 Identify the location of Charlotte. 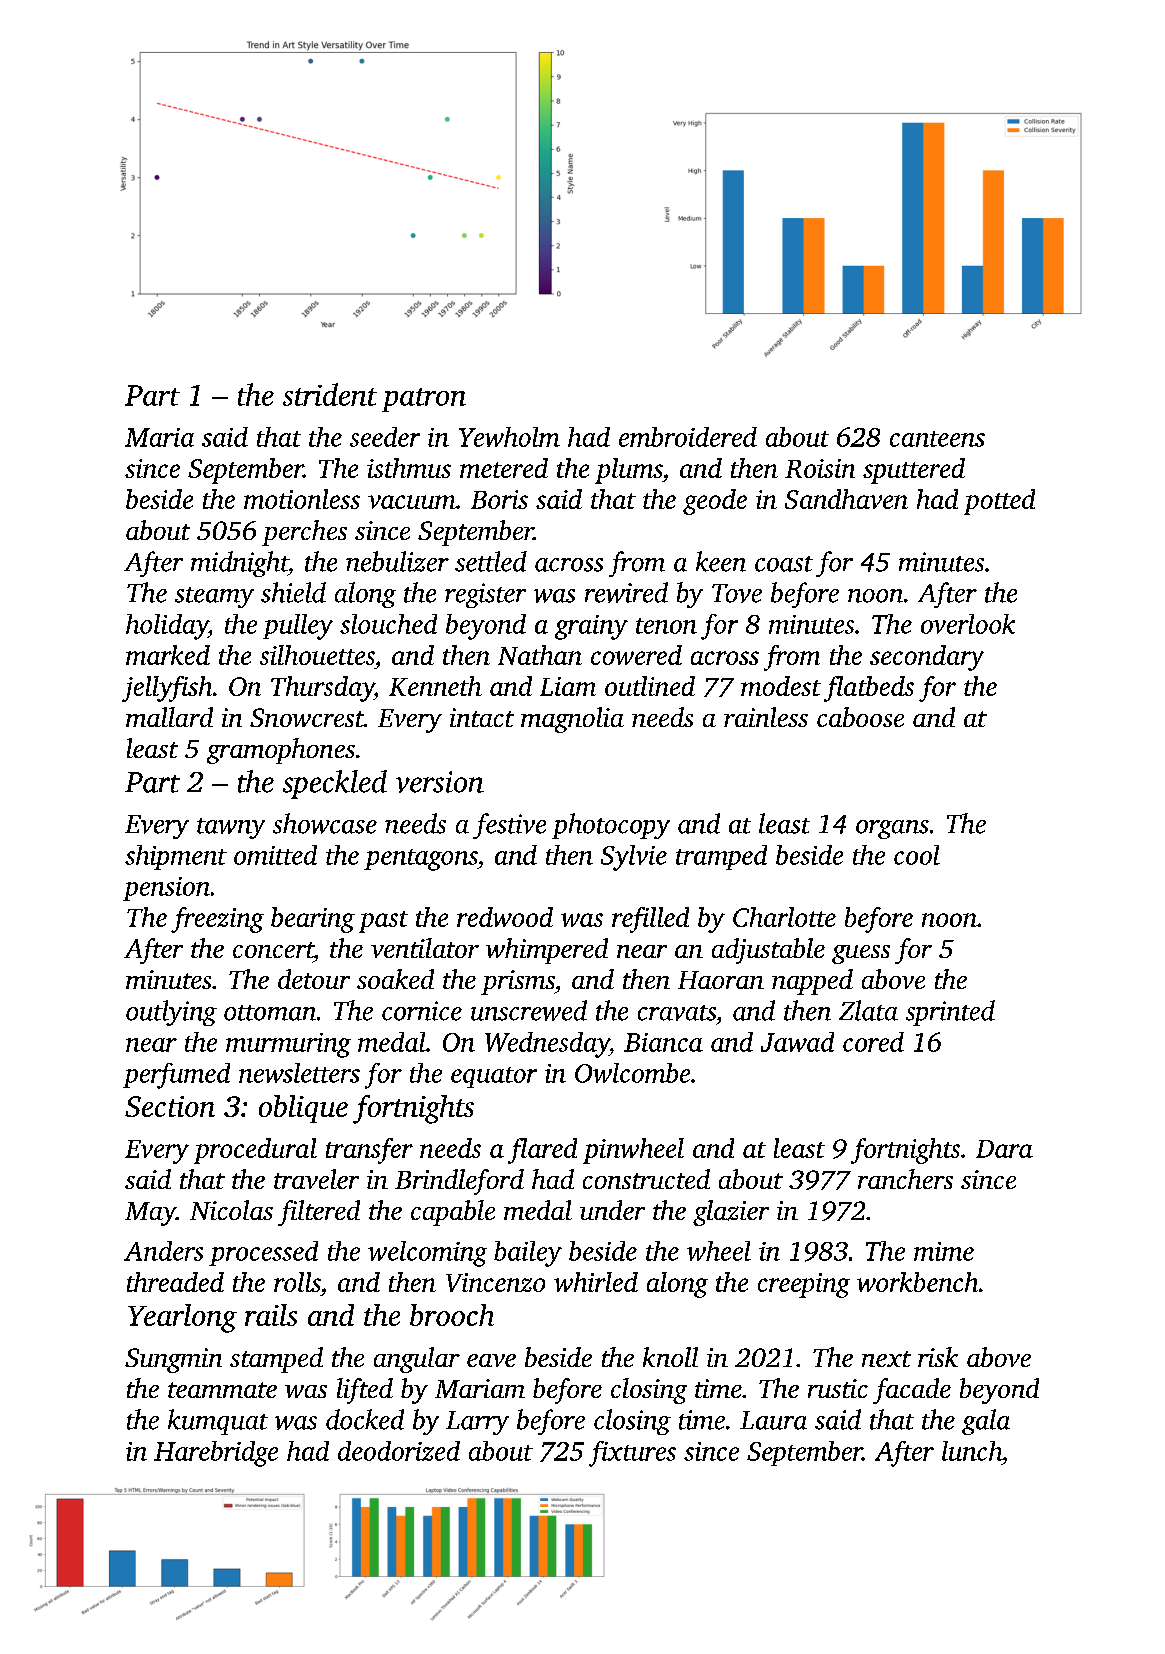
(784, 917).
